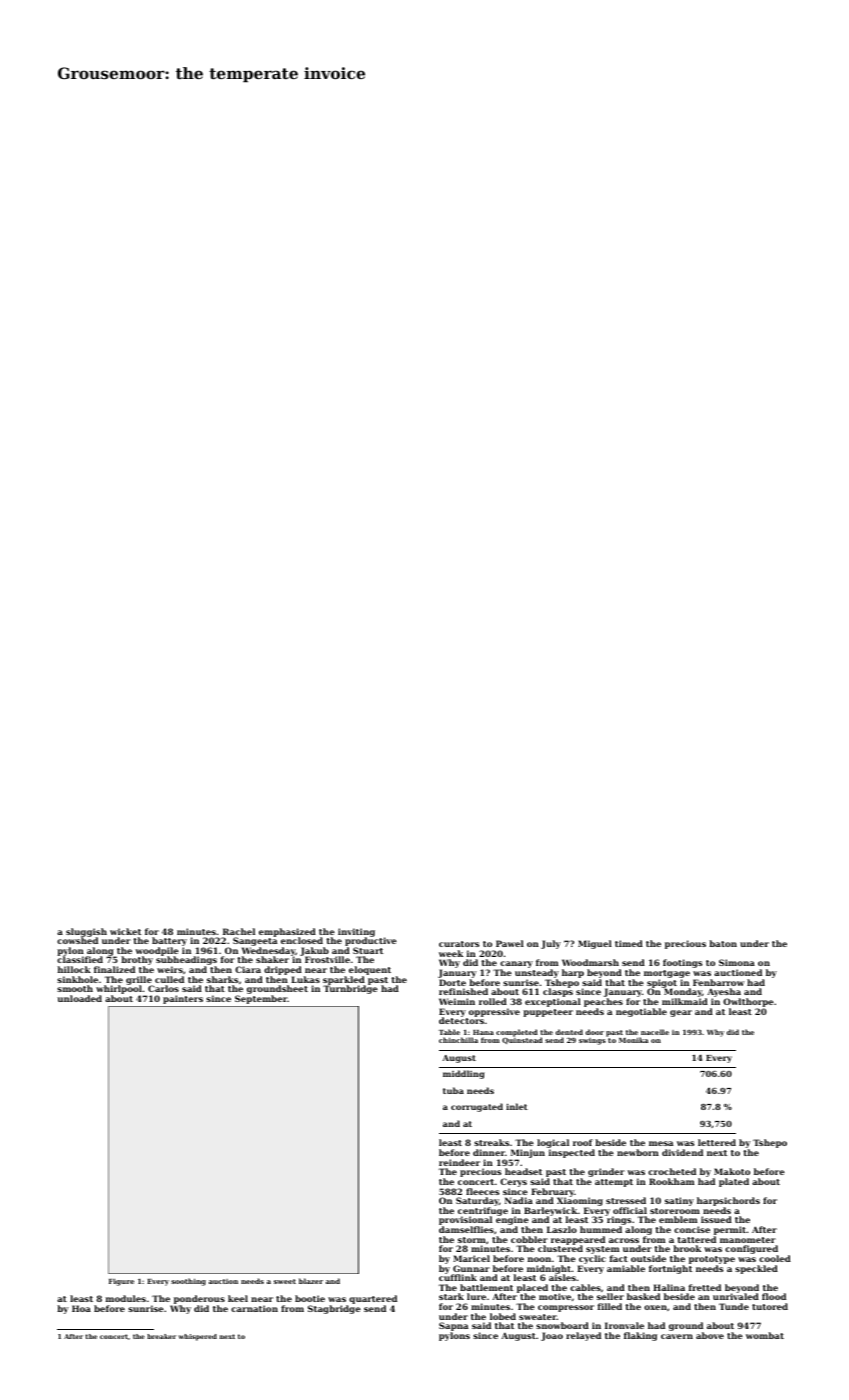 This screenshot has height=1400, width=849. I want to click on Carlos, so click(163, 988).
